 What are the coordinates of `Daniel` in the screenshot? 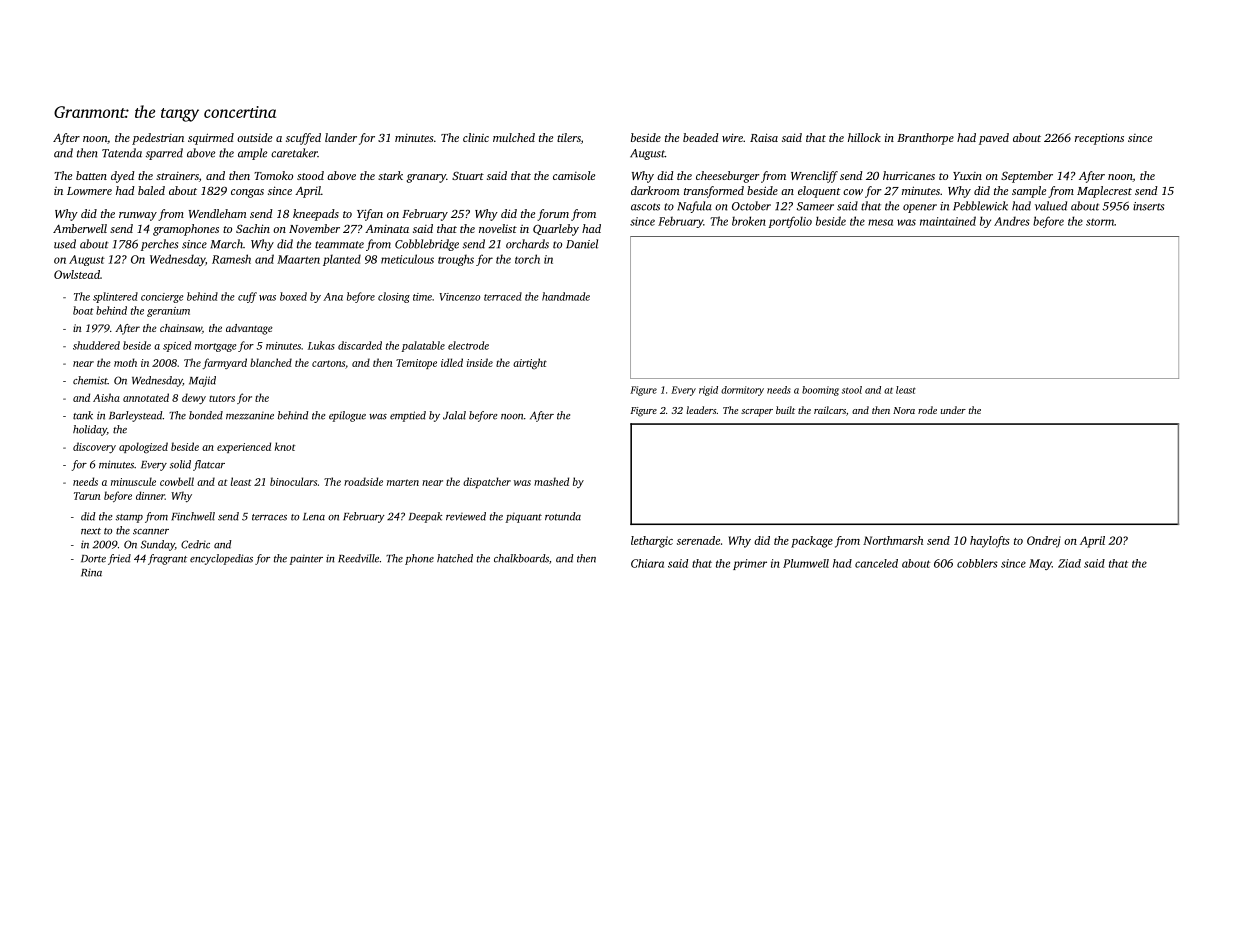 It's located at (582, 244).
